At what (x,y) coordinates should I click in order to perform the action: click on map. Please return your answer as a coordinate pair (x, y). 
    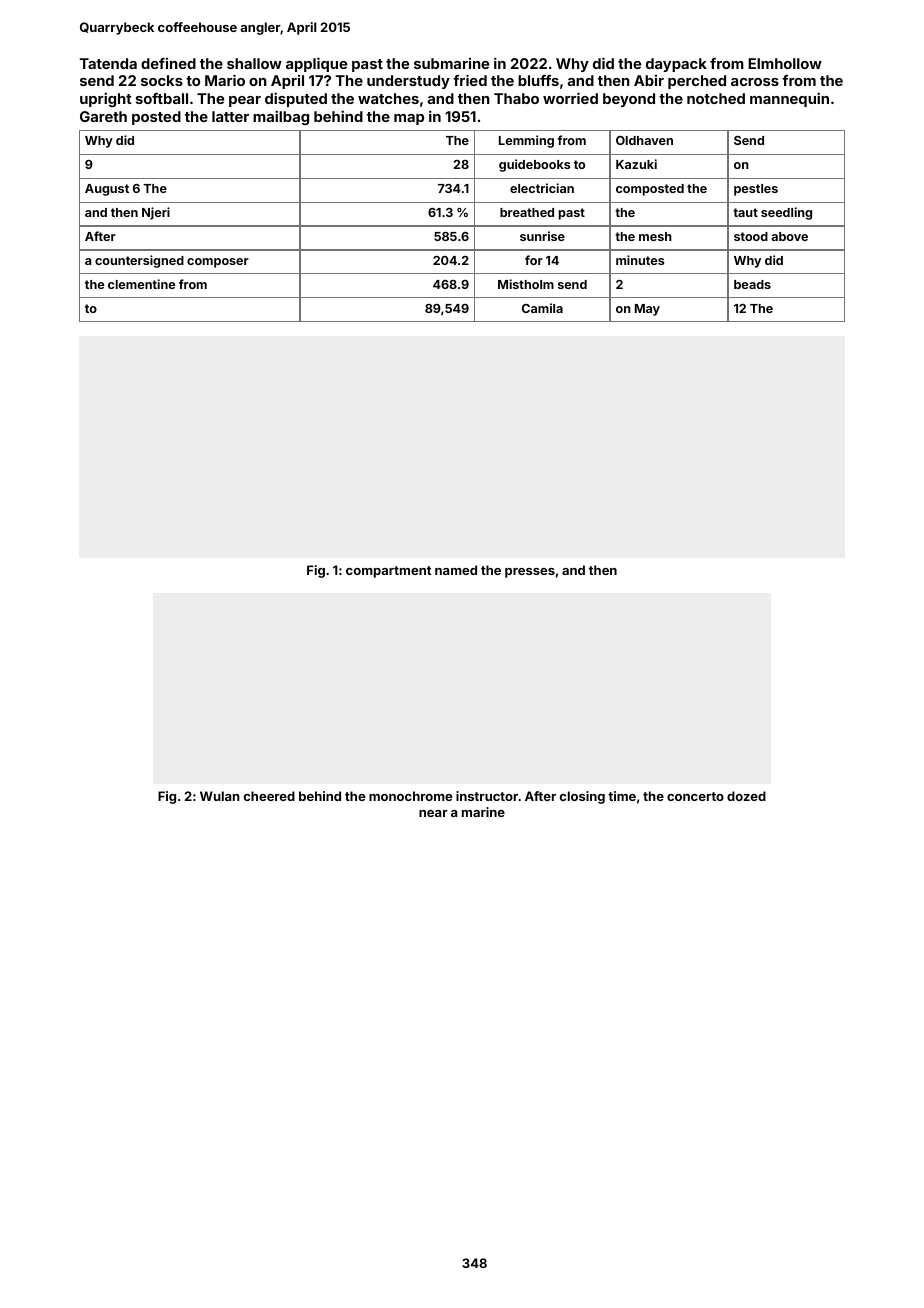
    Looking at the image, I should click on (409, 119).
